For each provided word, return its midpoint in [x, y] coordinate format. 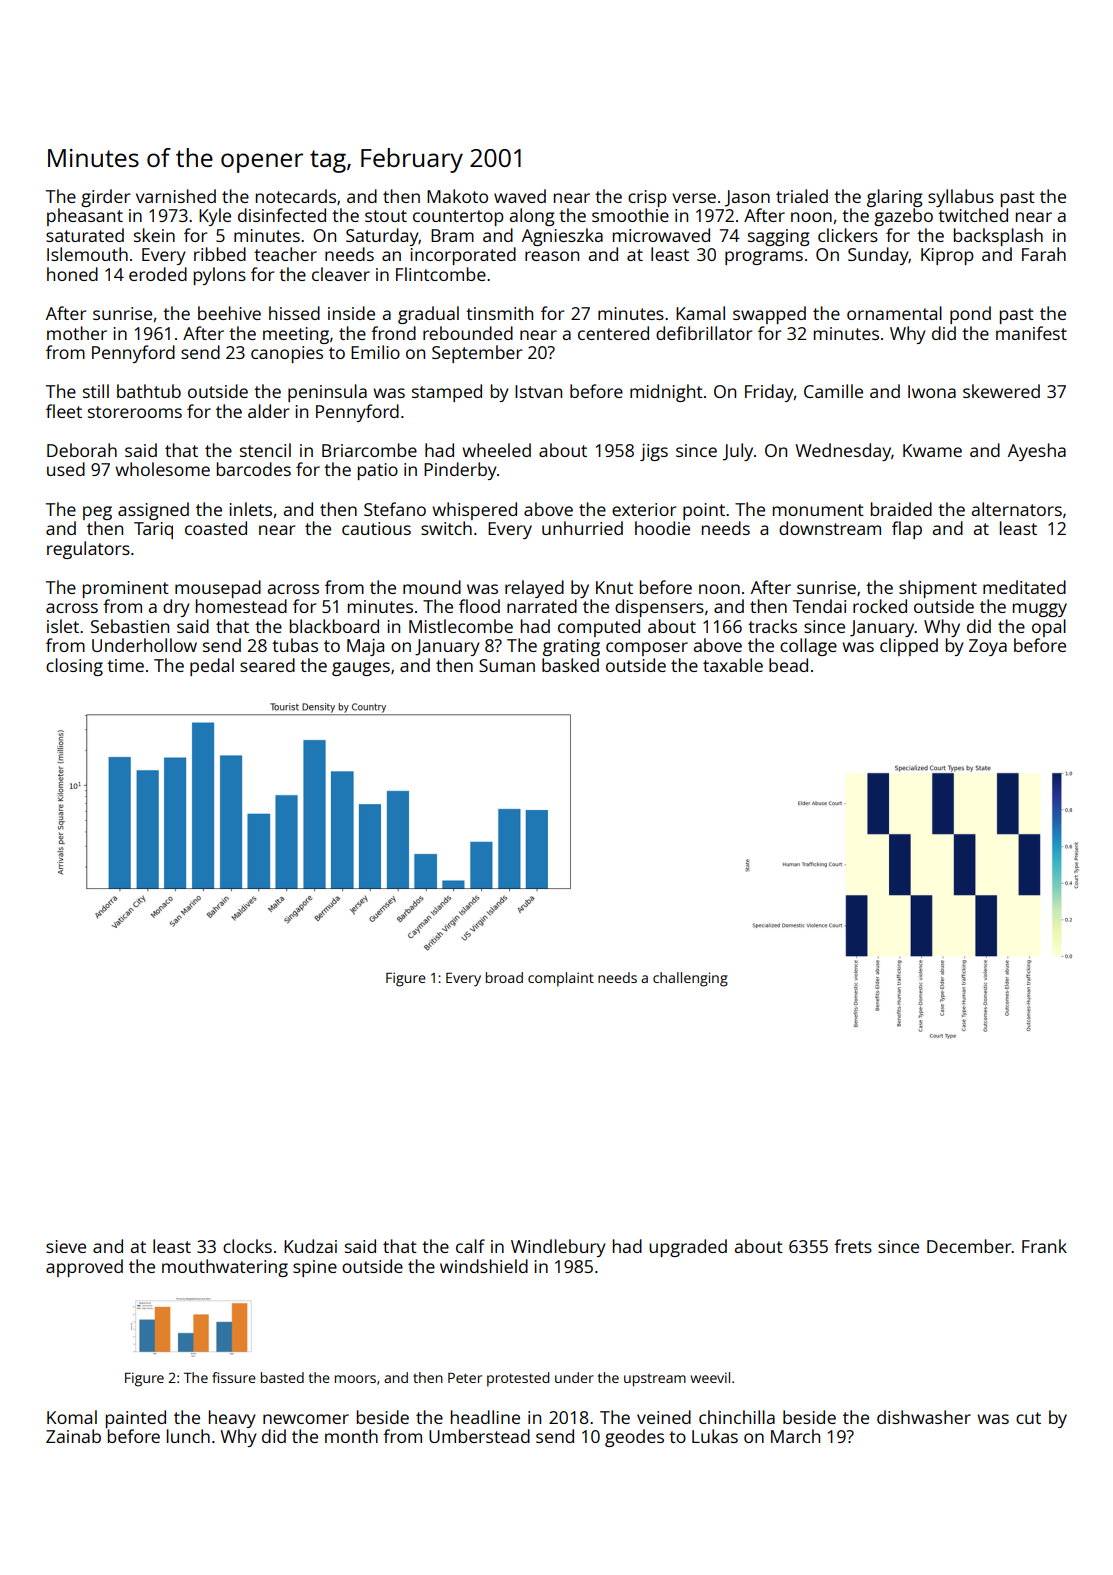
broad [504, 977]
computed [599, 628]
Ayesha [1037, 452]
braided [901, 509]
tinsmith [499, 313]
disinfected [282, 215]
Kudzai [310, 1246]
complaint [561, 979]
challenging [690, 979]
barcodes [254, 469]
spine [315, 1268]
